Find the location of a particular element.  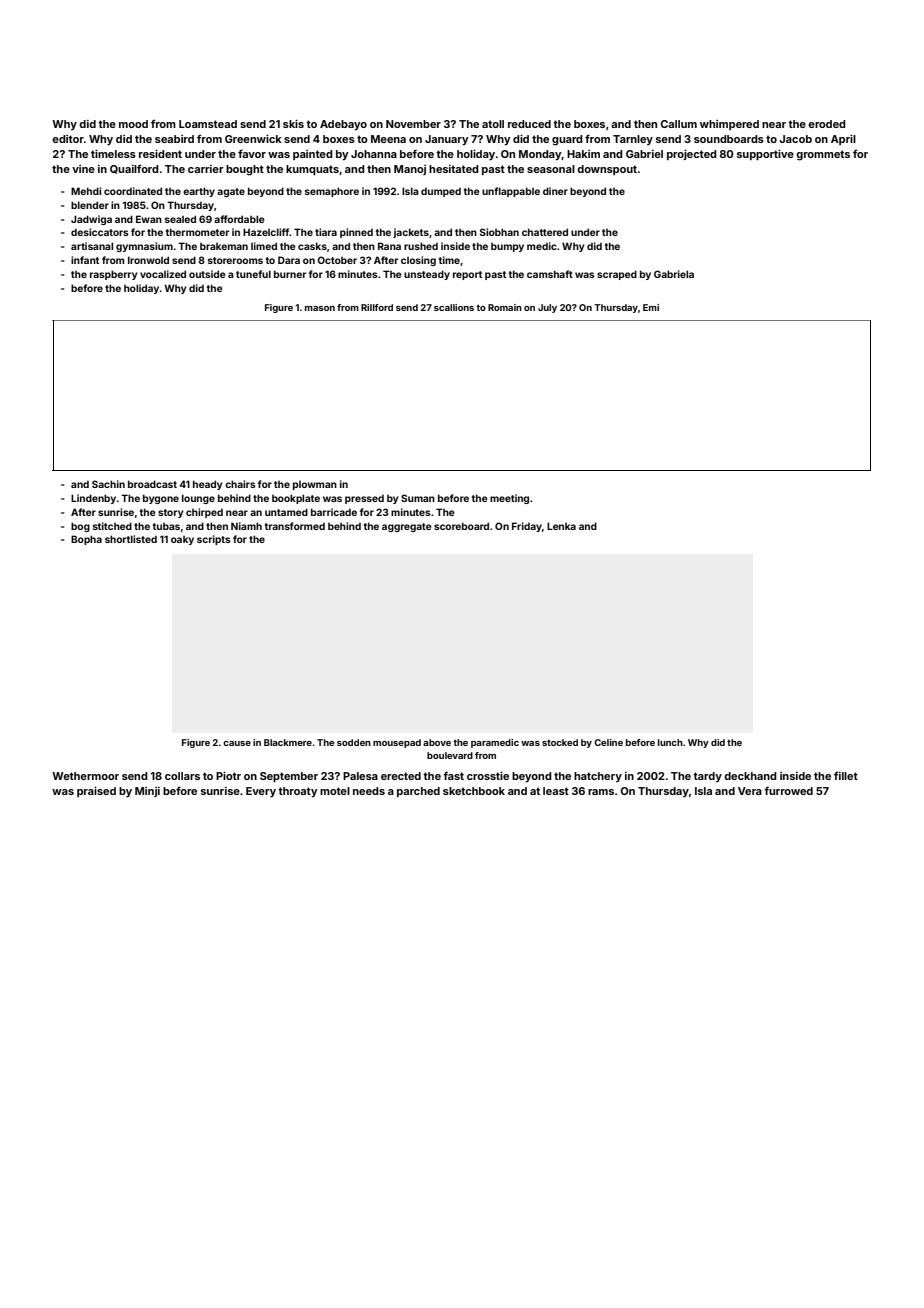

Emi is located at coordinates (651, 307).
